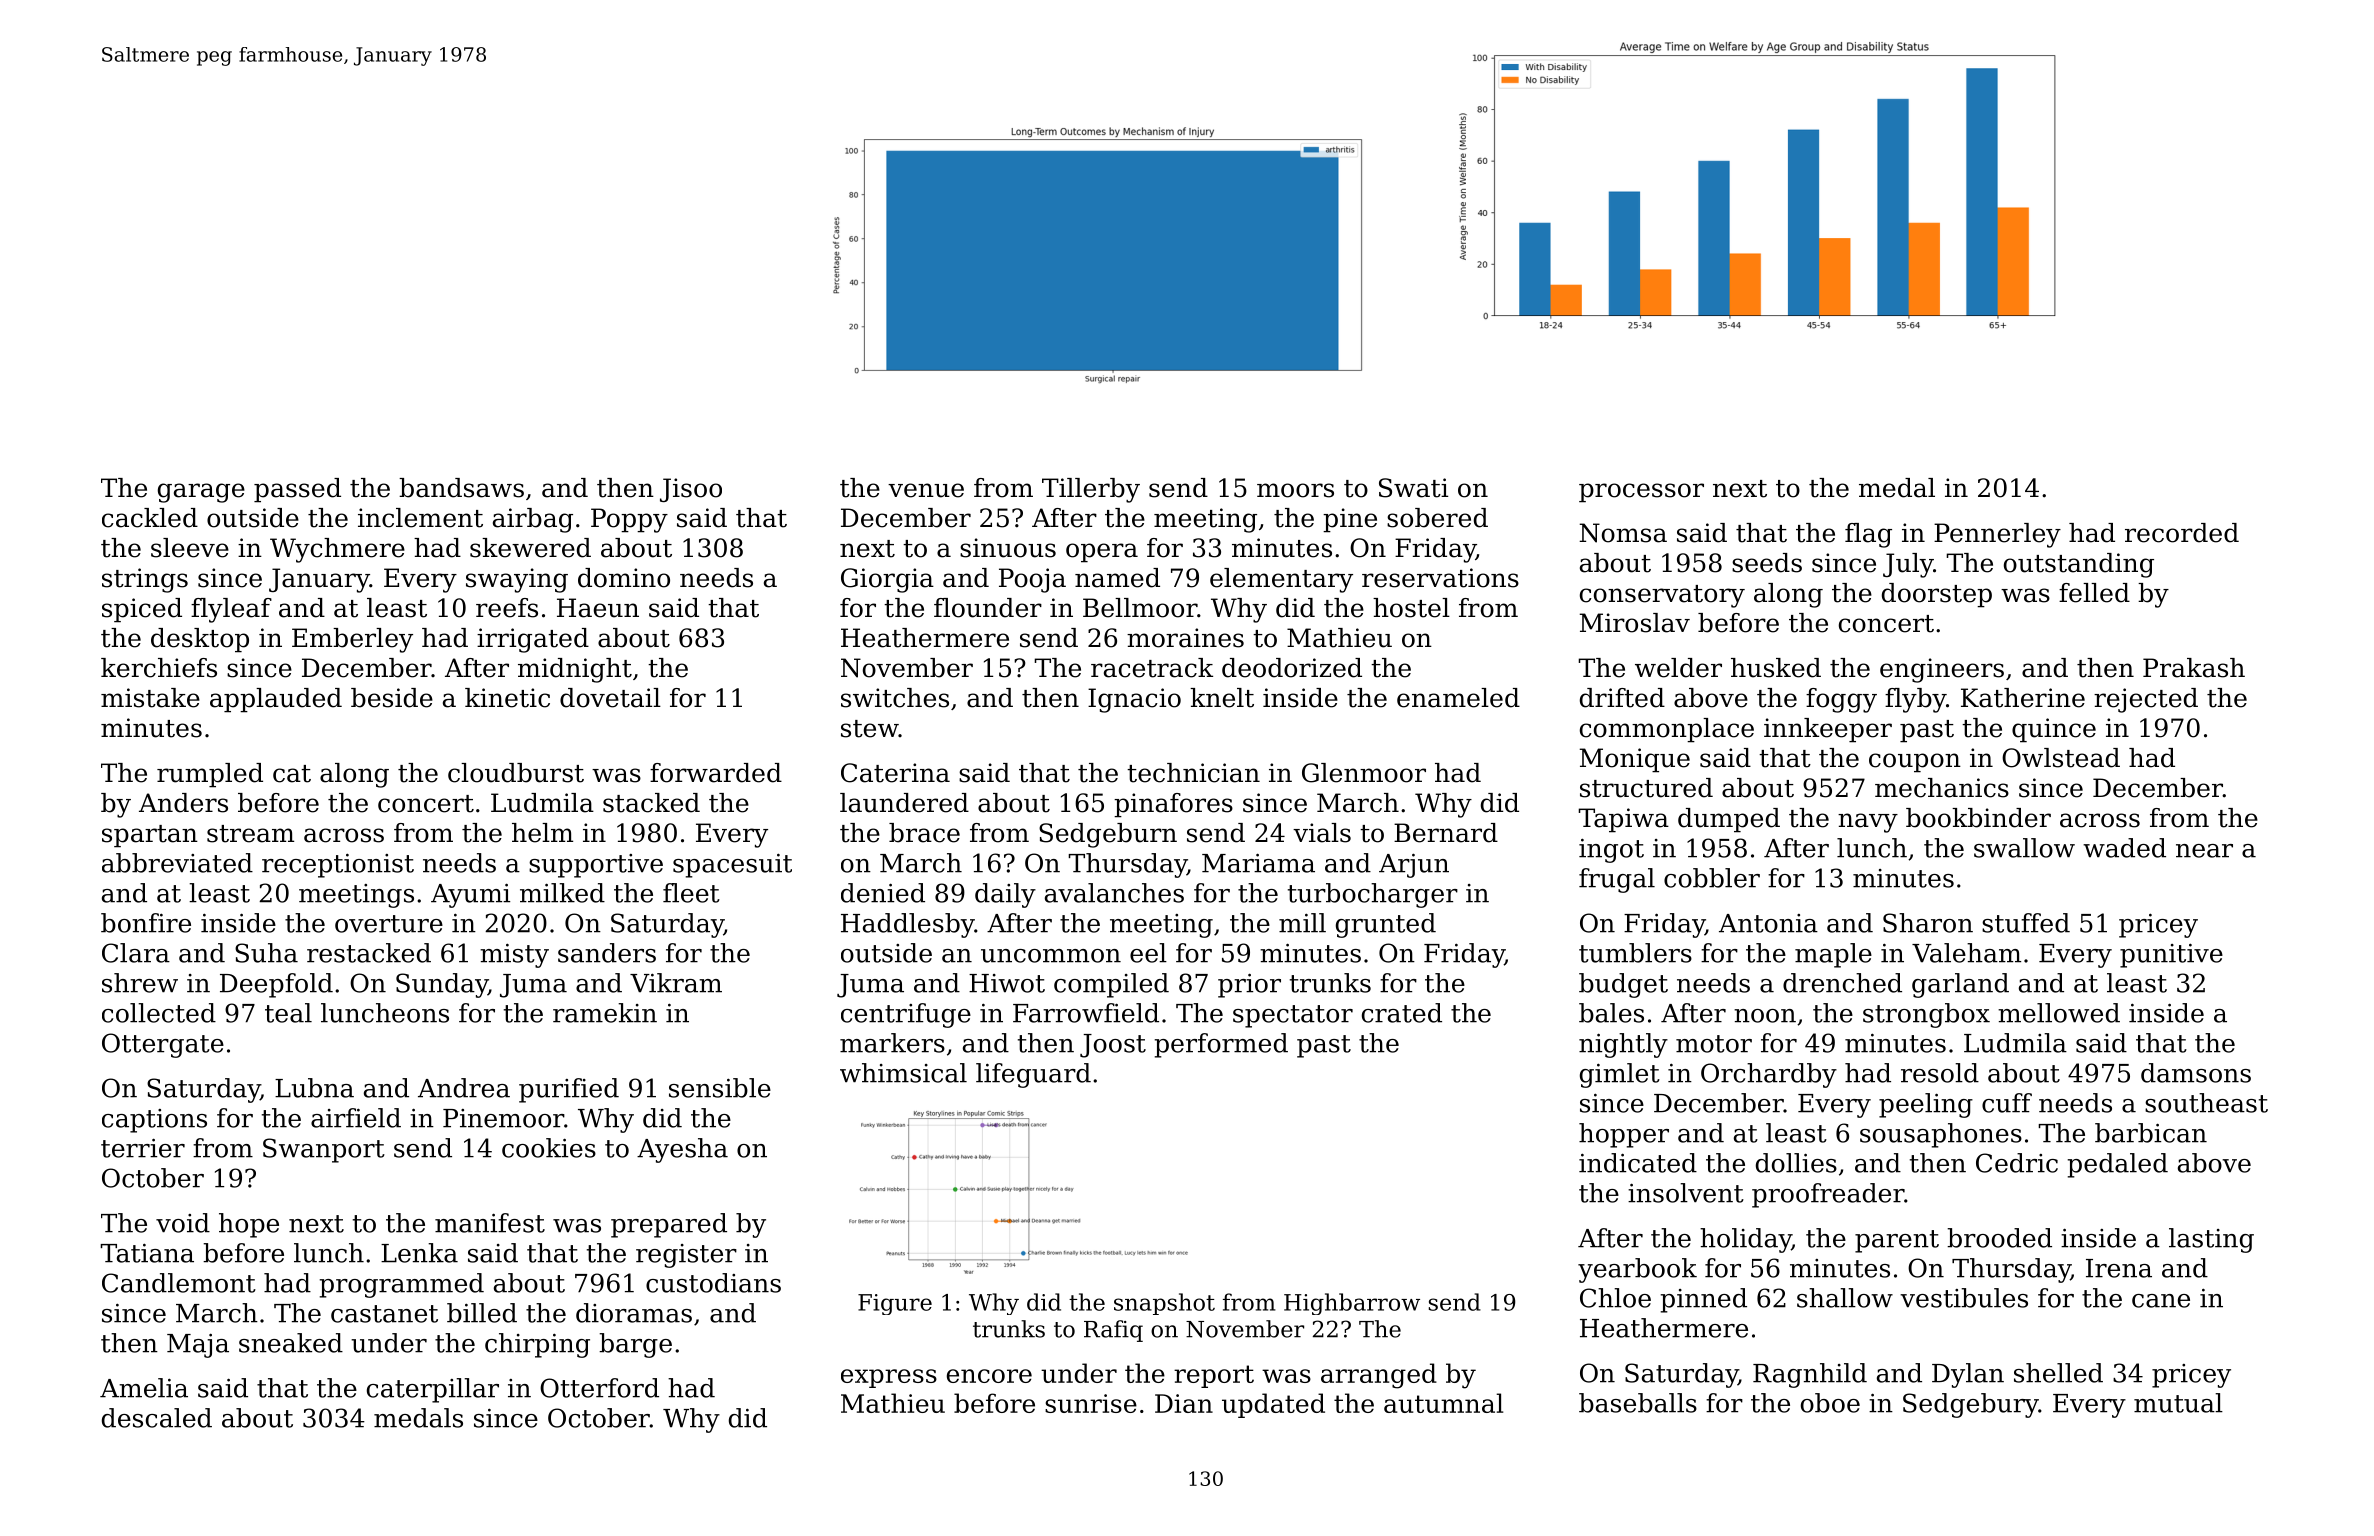  What do you see at coordinates (201, 493) in the page?
I see `garage` at bounding box center [201, 493].
